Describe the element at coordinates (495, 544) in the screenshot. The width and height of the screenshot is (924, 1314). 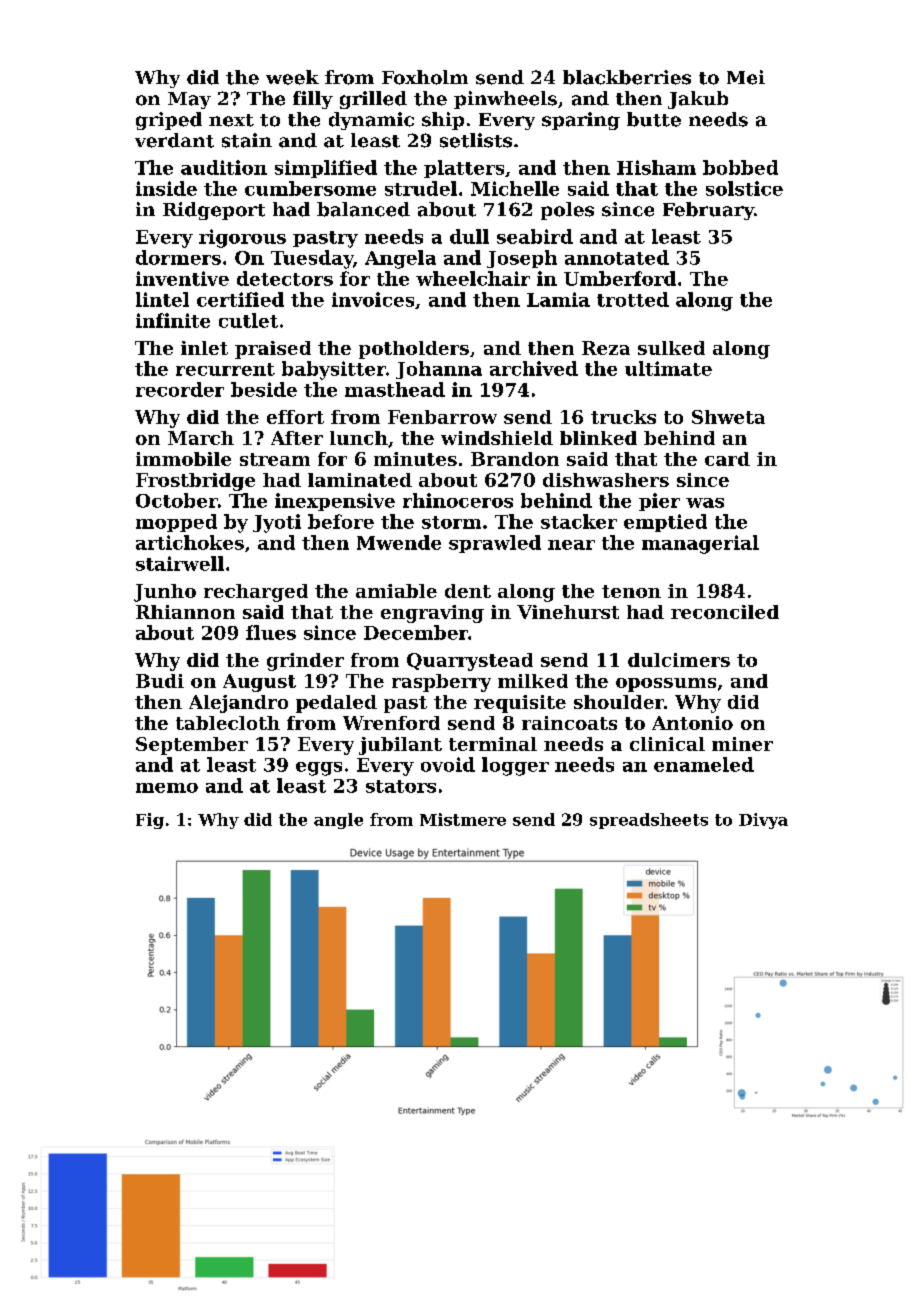
I see `sprawled` at that location.
